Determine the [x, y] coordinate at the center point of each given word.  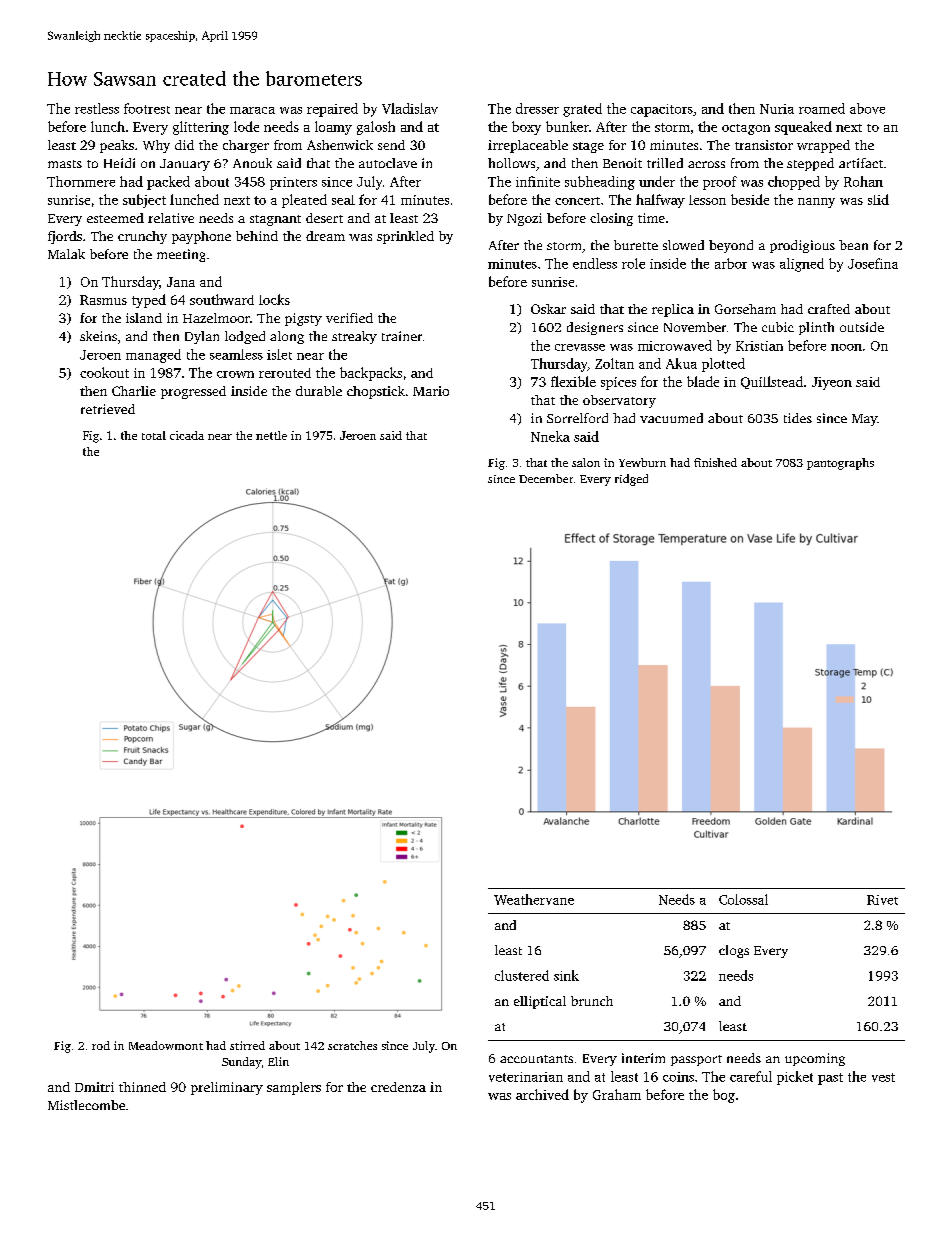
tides [798, 418]
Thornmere [81, 181]
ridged [631, 480]
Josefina [873, 263]
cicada [187, 435]
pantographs [840, 464]
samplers [294, 1088]
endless [595, 263]
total [154, 435]
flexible [573, 381]
